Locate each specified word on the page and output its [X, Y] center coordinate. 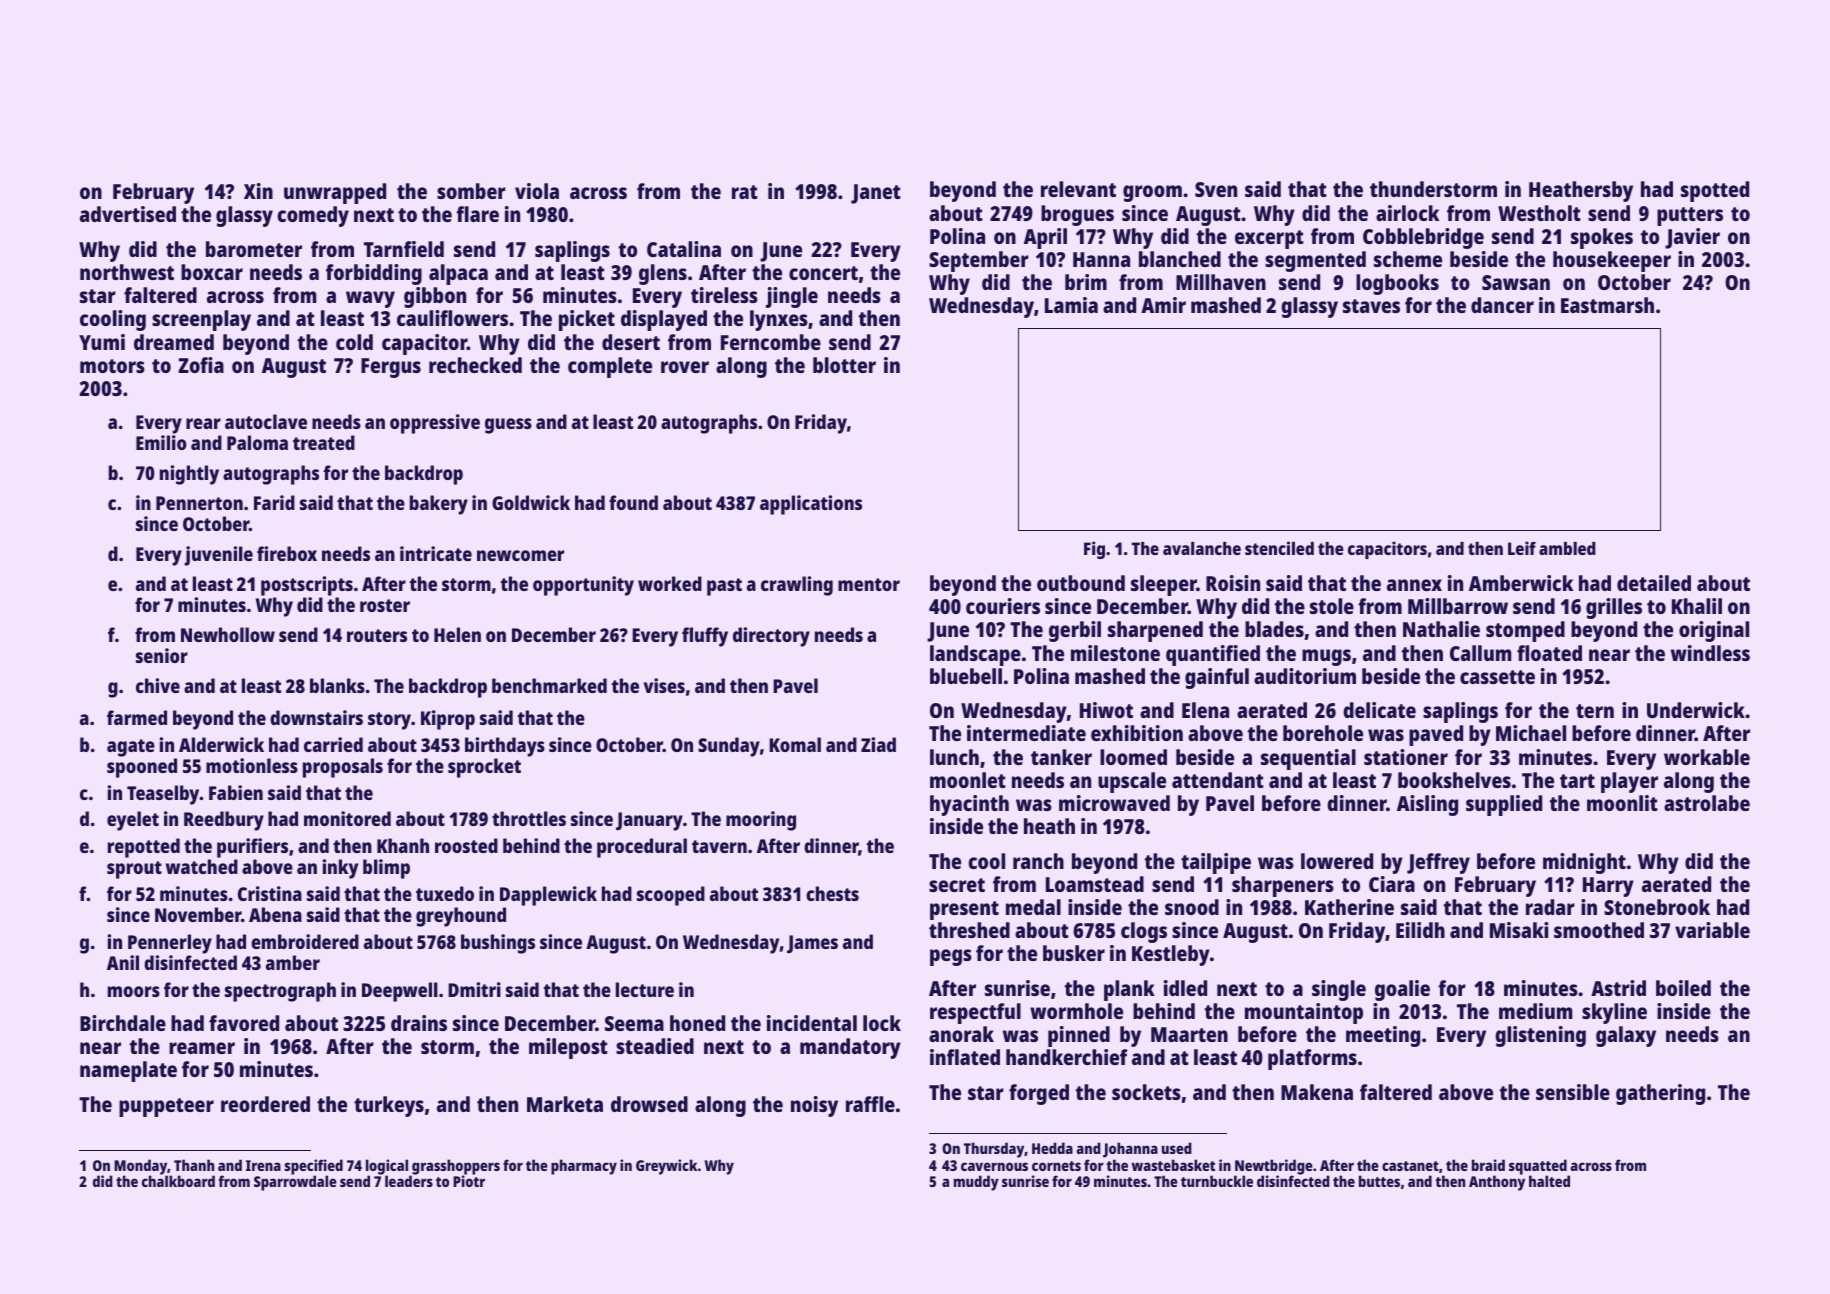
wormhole [1076, 1011]
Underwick [1696, 710]
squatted [1539, 1167]
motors [112, 366]
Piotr [469, 1181]
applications [811, 505]
